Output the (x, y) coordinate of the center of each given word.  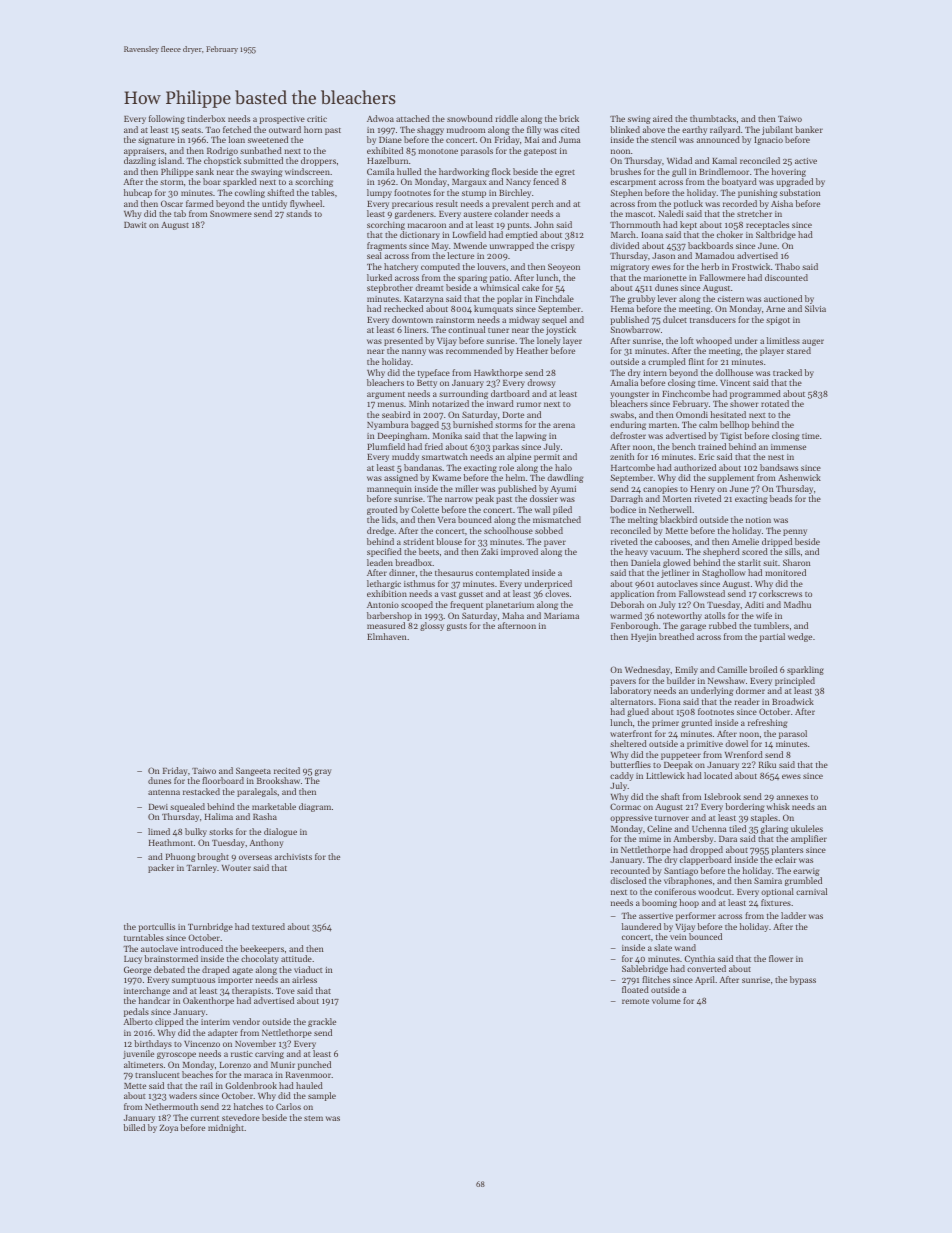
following (167, 119)
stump (474, 194)
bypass (803, 980)
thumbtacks (713, 118)
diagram (315, 807)
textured (268, 926)
